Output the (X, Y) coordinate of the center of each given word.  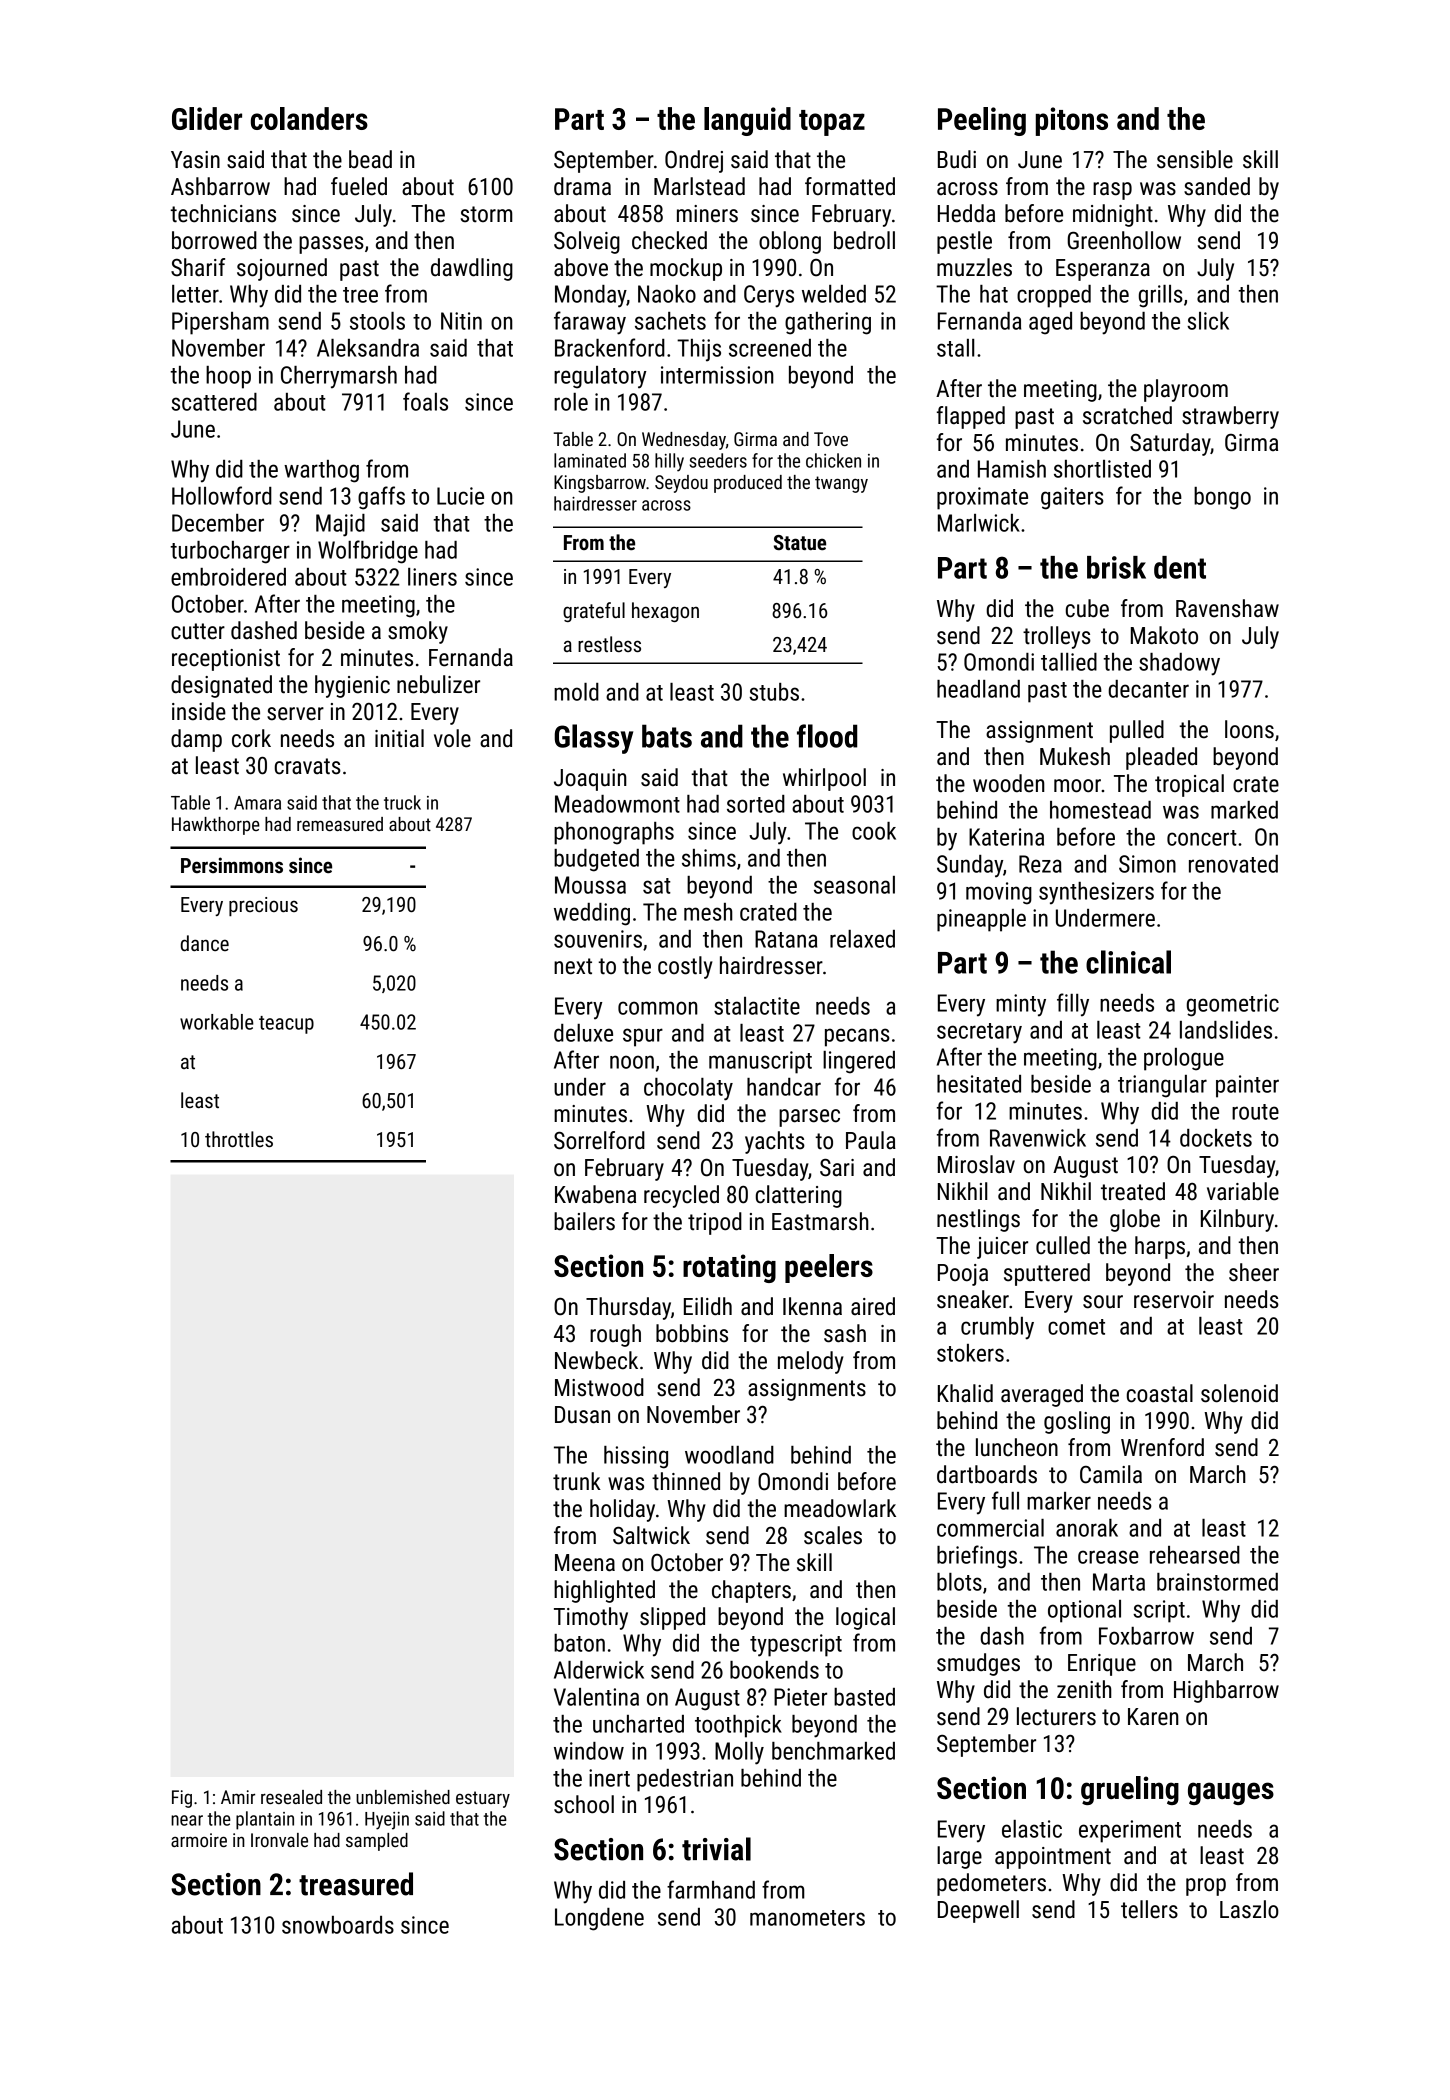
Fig (182, 1799)
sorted (756, 804)
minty (1021, 1005)
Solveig (587, 242)
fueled (359, 186)
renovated (1233, 864)
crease (1108, 1557)
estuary (483, 1799)
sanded (1217, 186)
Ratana (786, 939)
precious (263, 906)
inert (609, 1778)
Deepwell (978, 1911)
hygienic (352, 686)
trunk (577, 1481)
